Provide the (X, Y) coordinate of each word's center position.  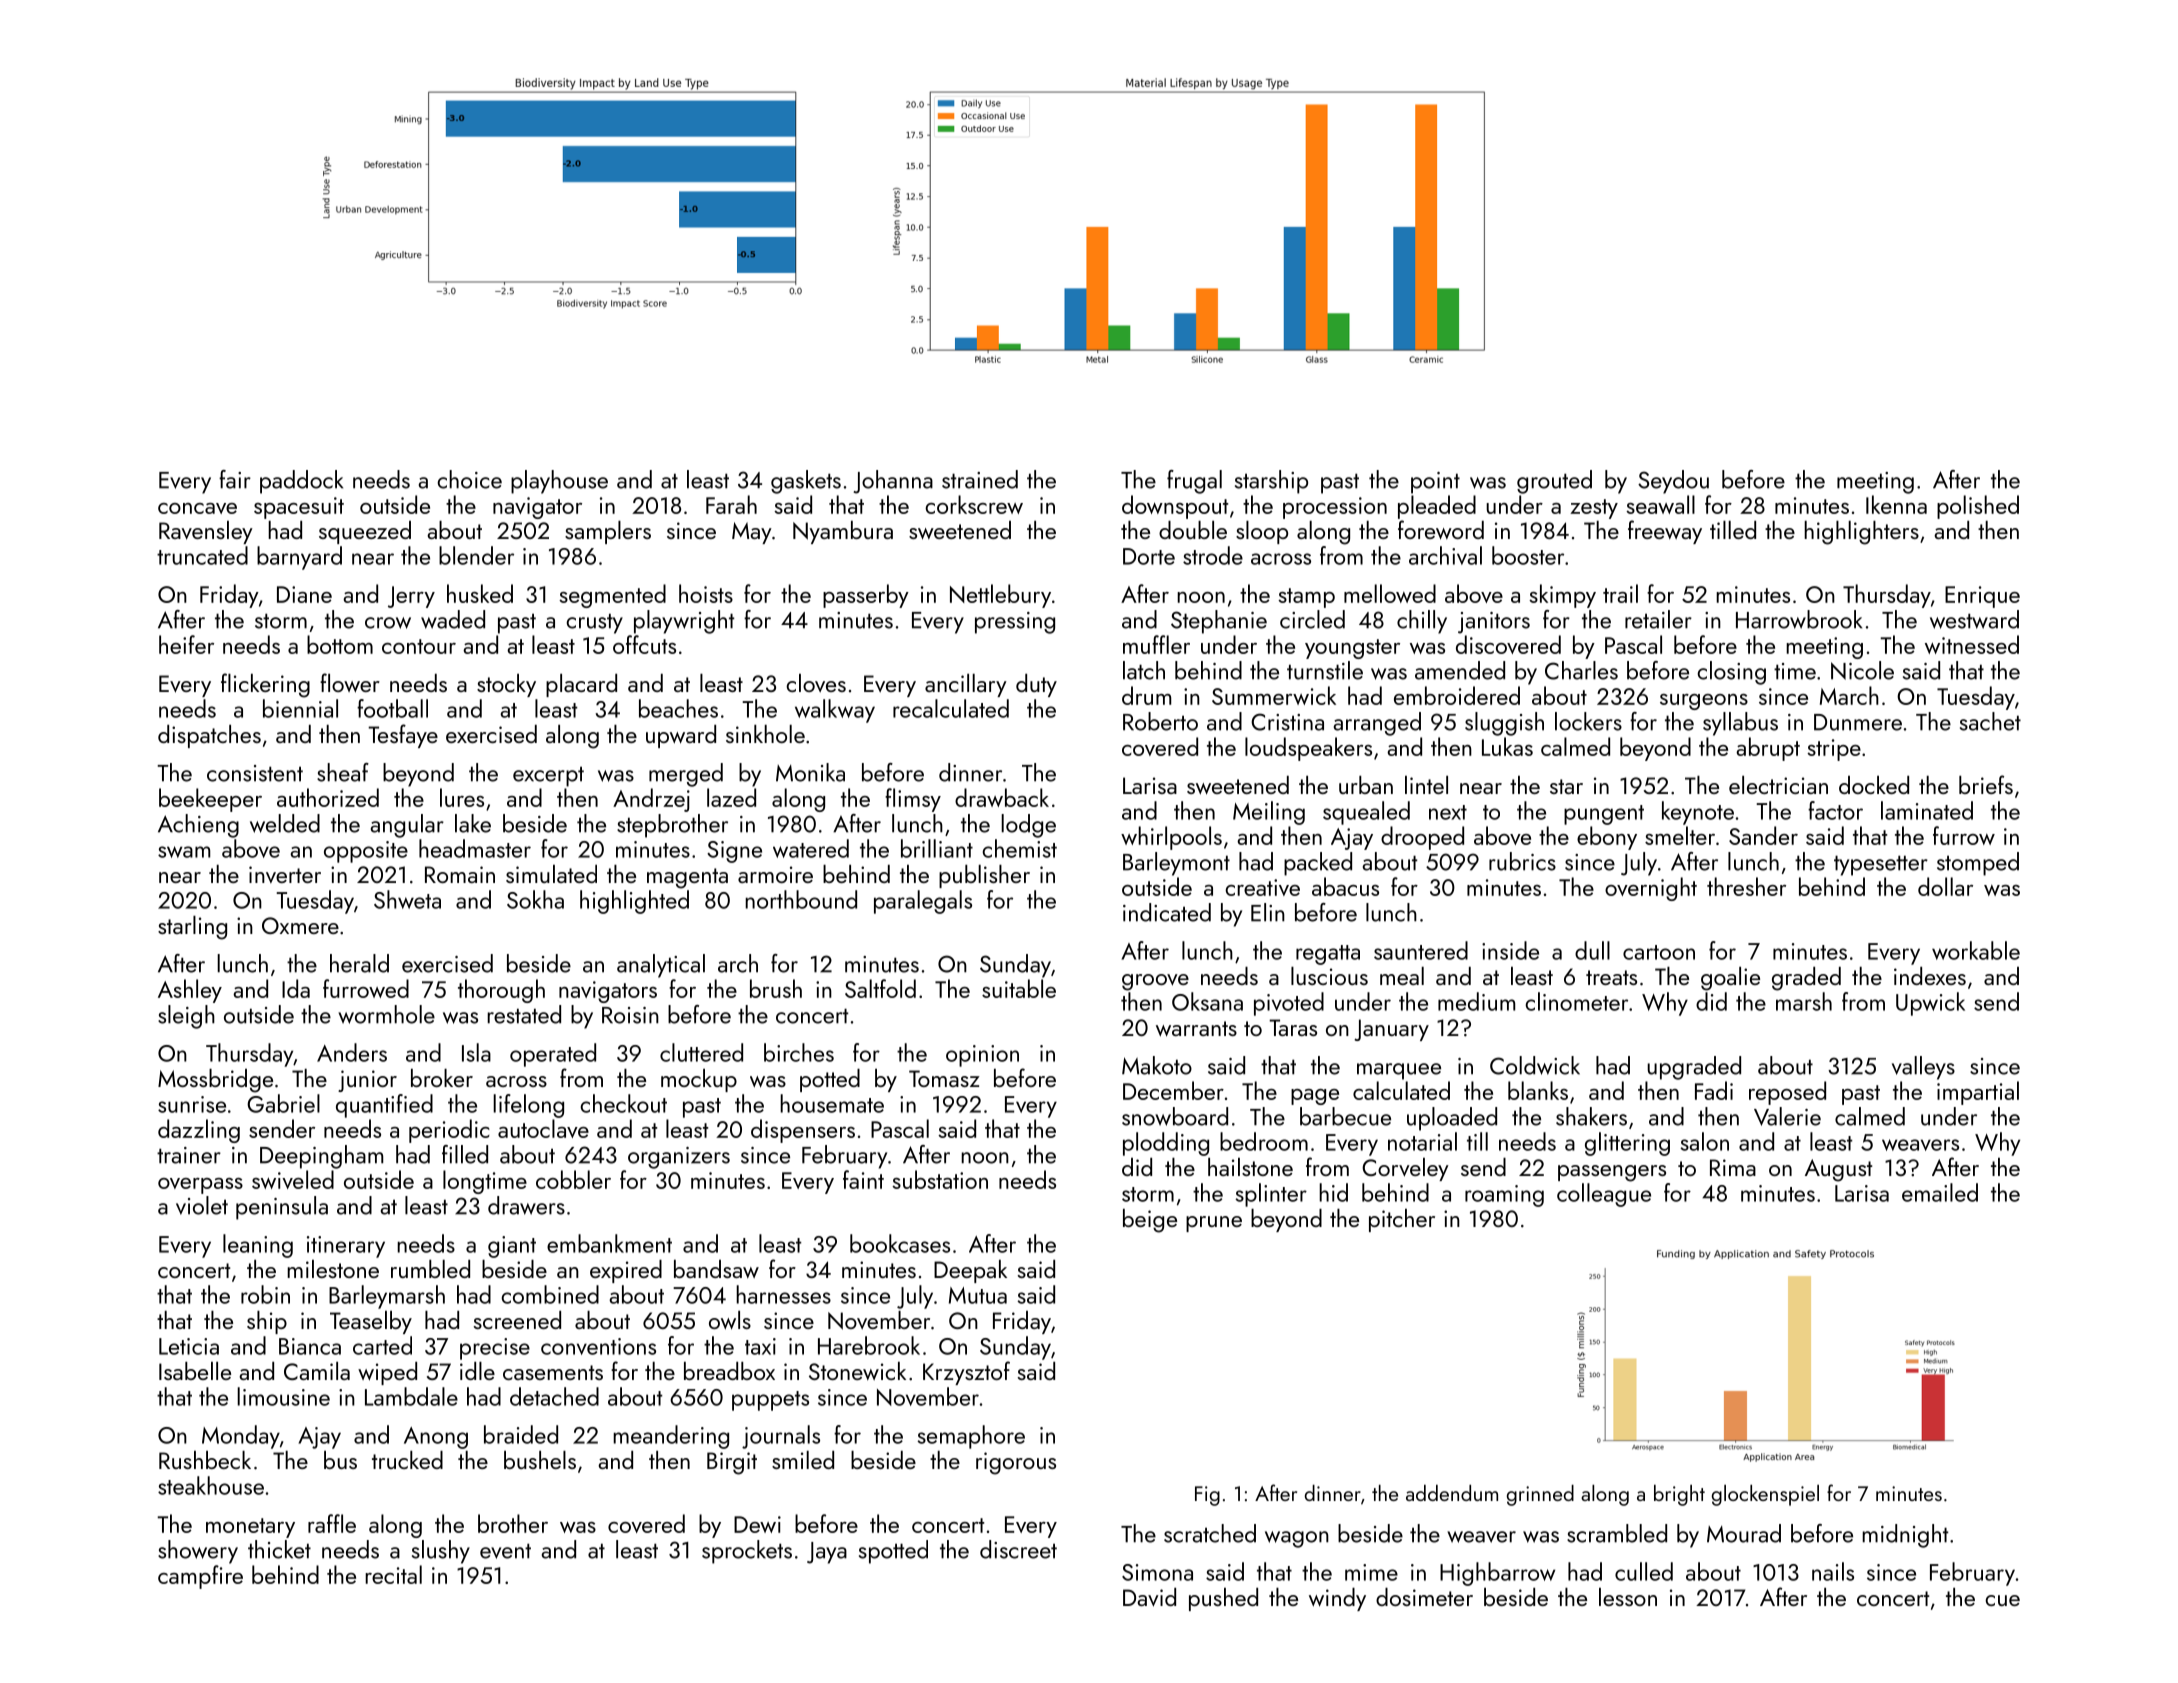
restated (524, 1014)
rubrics (1522, 861)
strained (980, 479)
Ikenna (1896, 504)
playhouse (559, 482)
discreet (1018, 1549)
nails (1833, 1571)
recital (393, 1574)
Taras (1293, 1027)
